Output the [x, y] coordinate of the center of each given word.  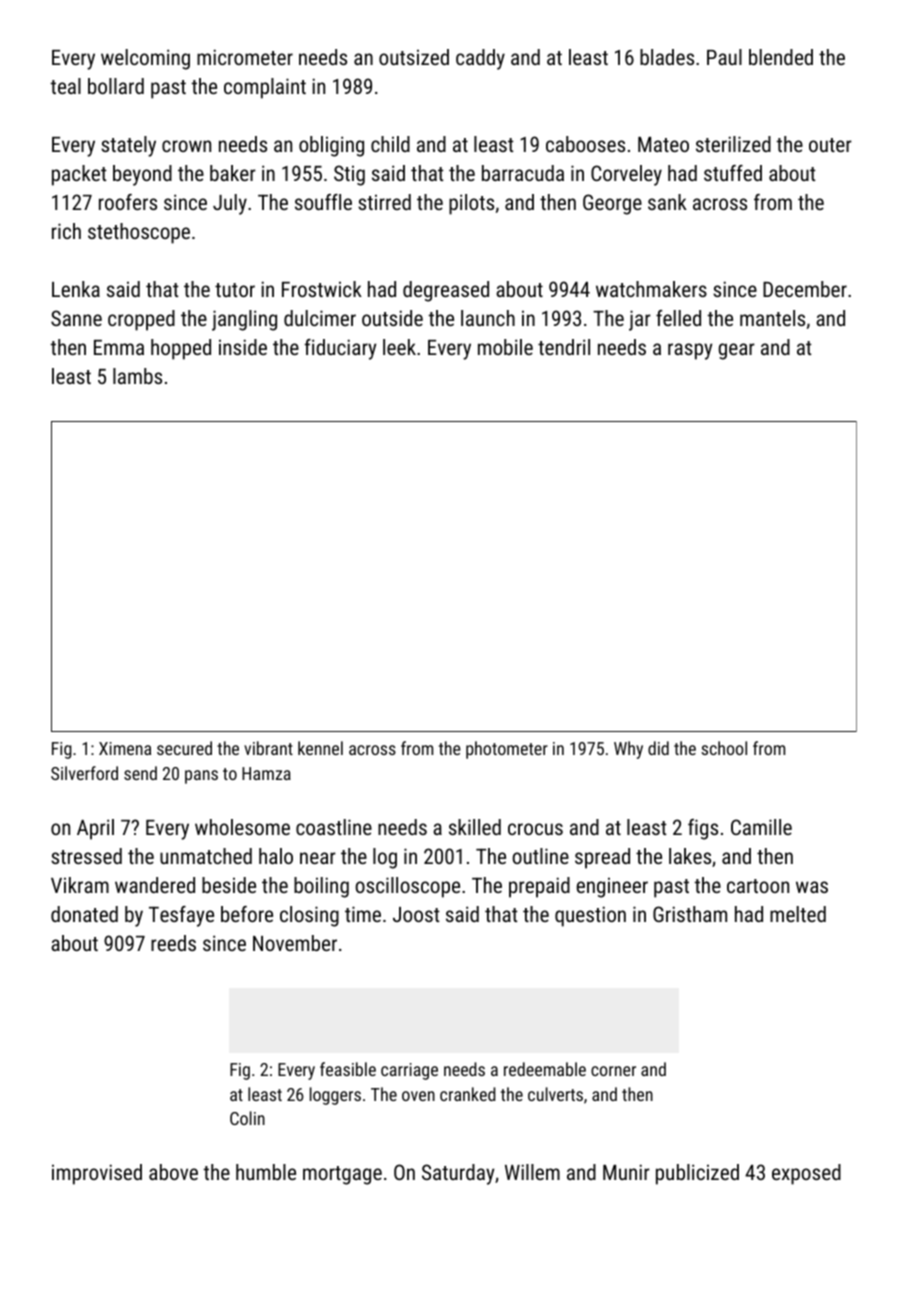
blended [781, 57]
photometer [507, 750]
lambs [137, 376]
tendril [564, 347]
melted [798, 914]
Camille [761, 827]
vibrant [268, 748]
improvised [97, 1174]
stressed [86, 856]
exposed [806, 1174]
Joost [416, 914]
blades [667, 57]
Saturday [458, 1174]
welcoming [145, 59]
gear [737, 351]
